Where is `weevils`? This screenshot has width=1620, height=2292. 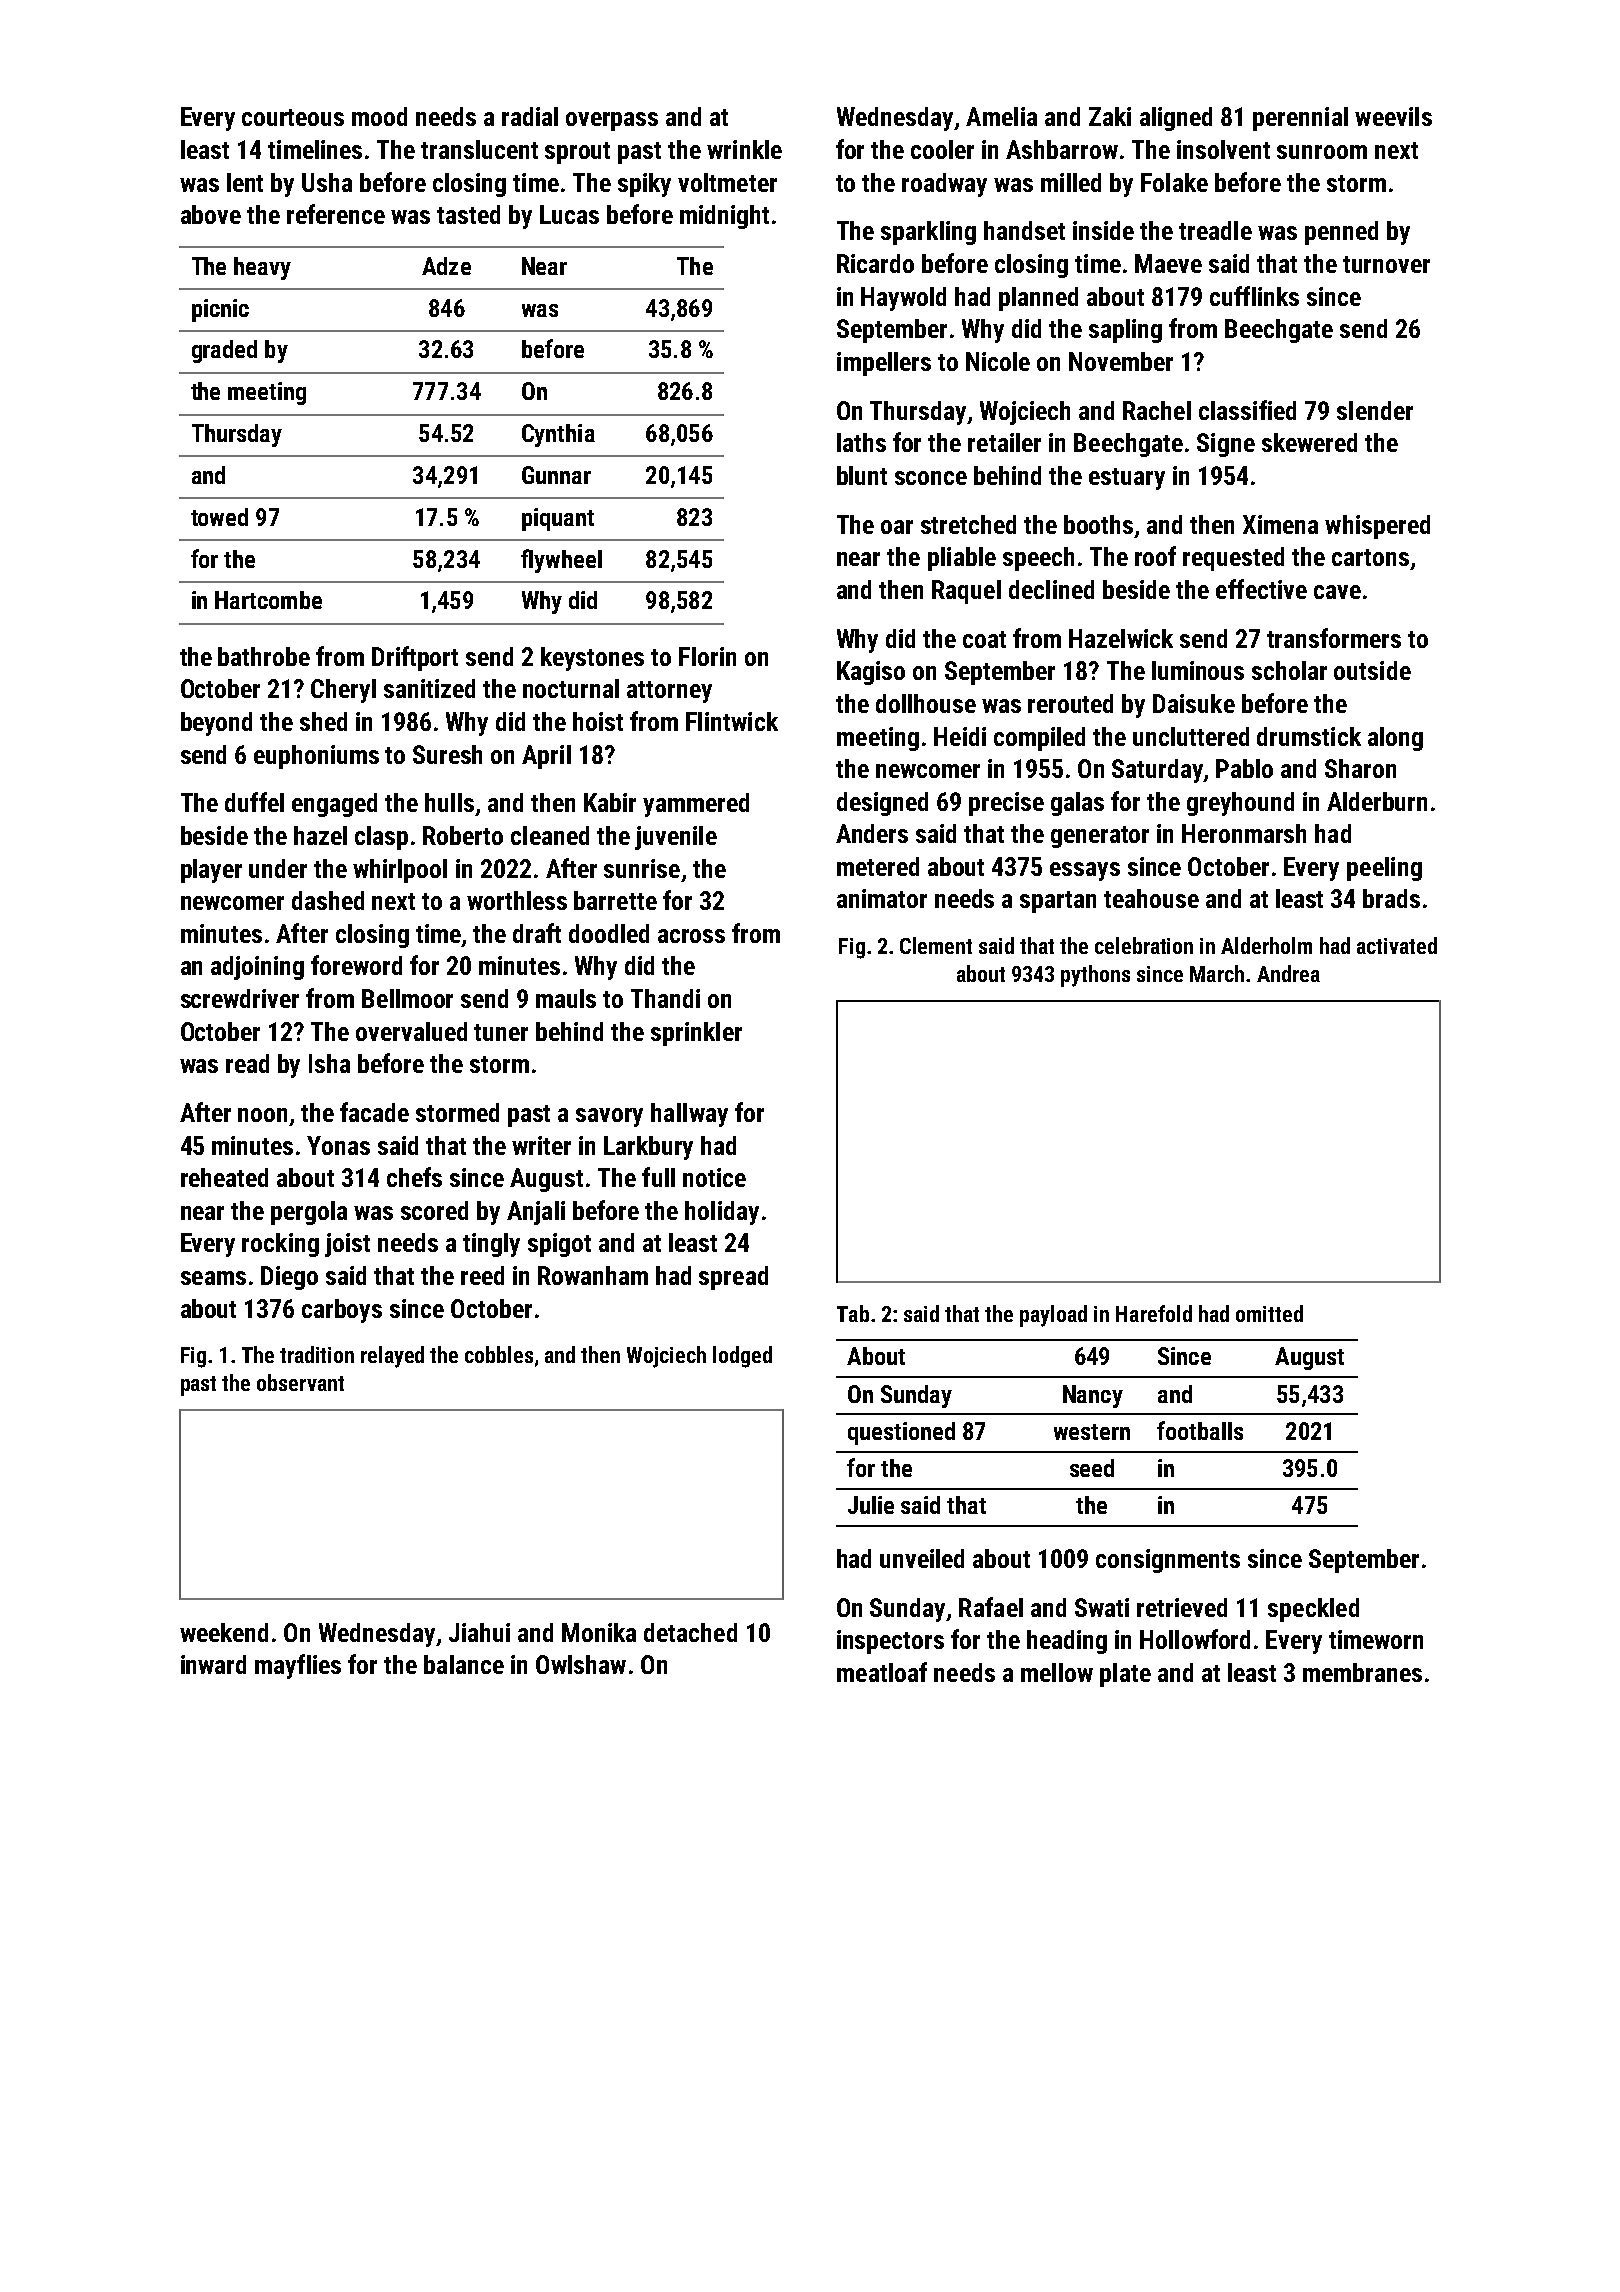 weevils is located at coordinates (1393, 116).
